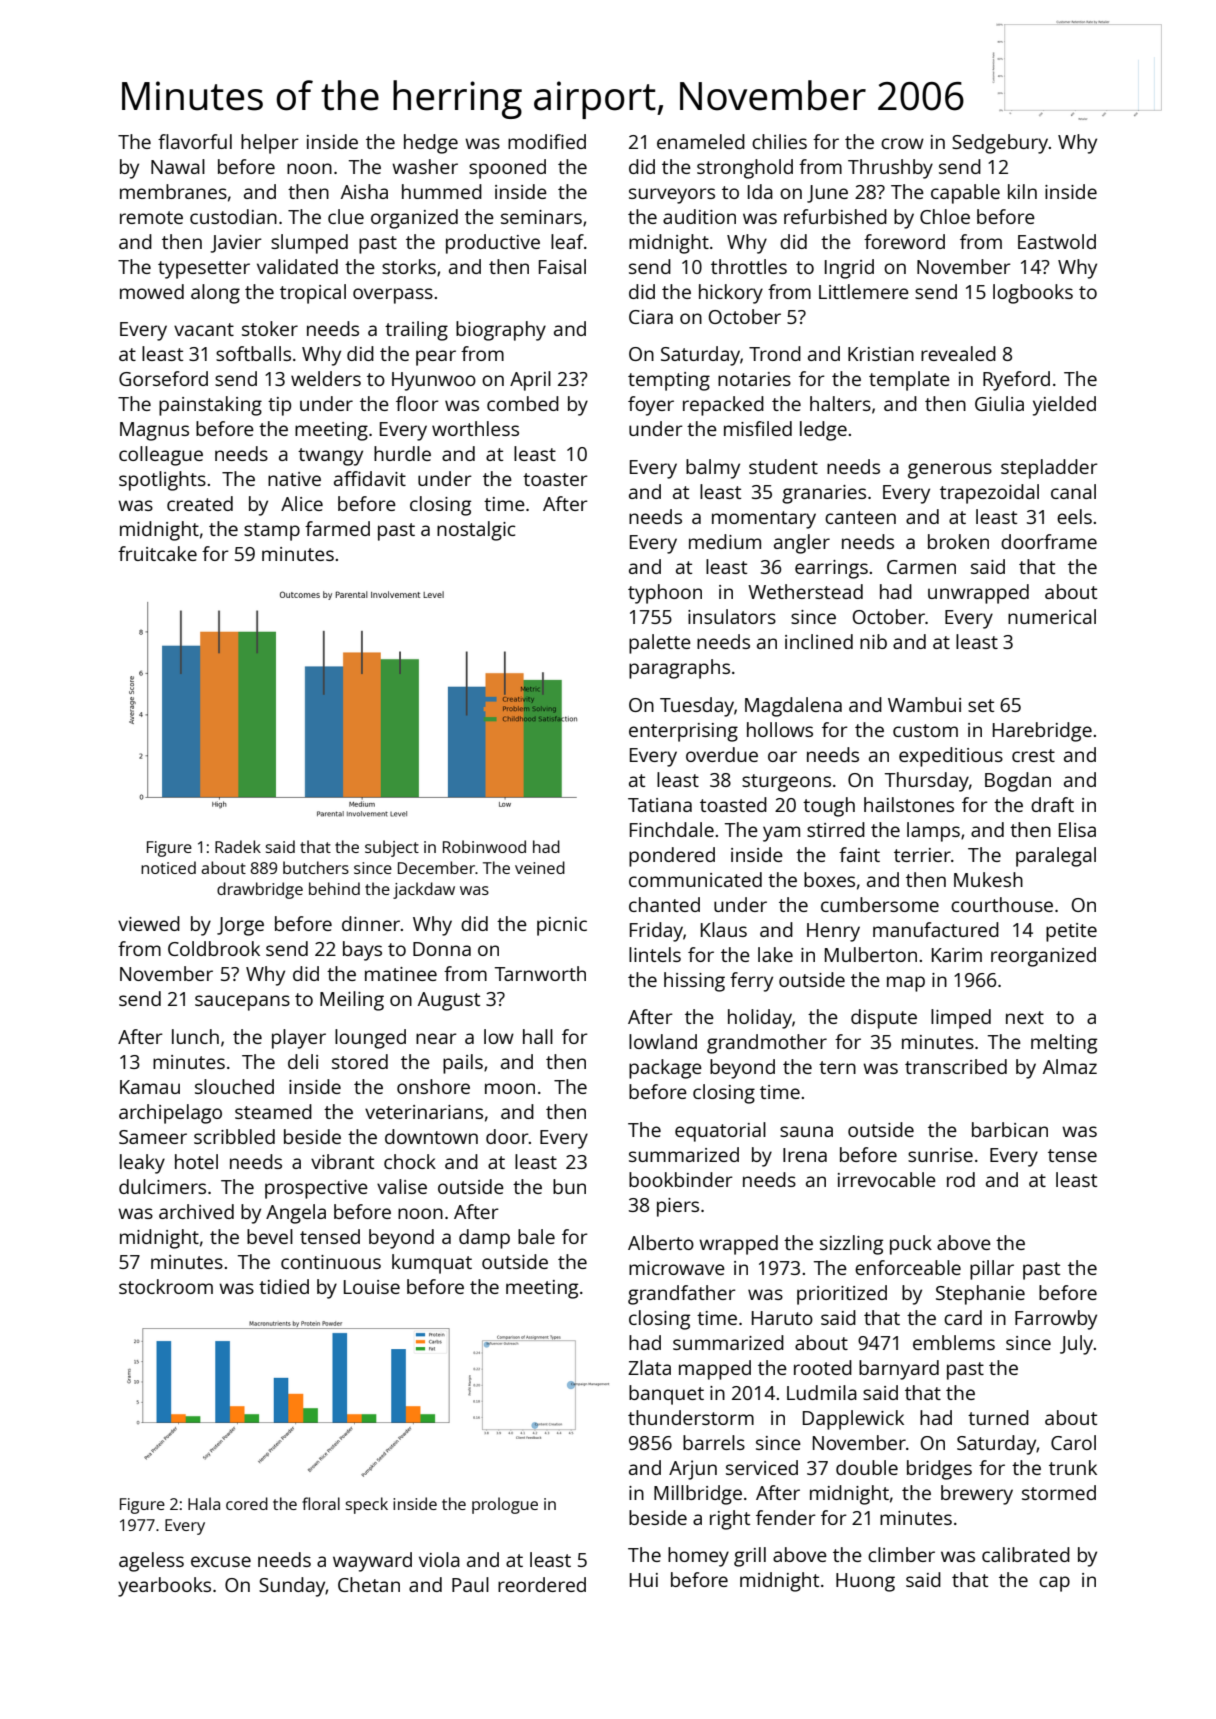 The width and height of the document is (1216, 1719). I want to click on prioritized, so click(842, 1295).
